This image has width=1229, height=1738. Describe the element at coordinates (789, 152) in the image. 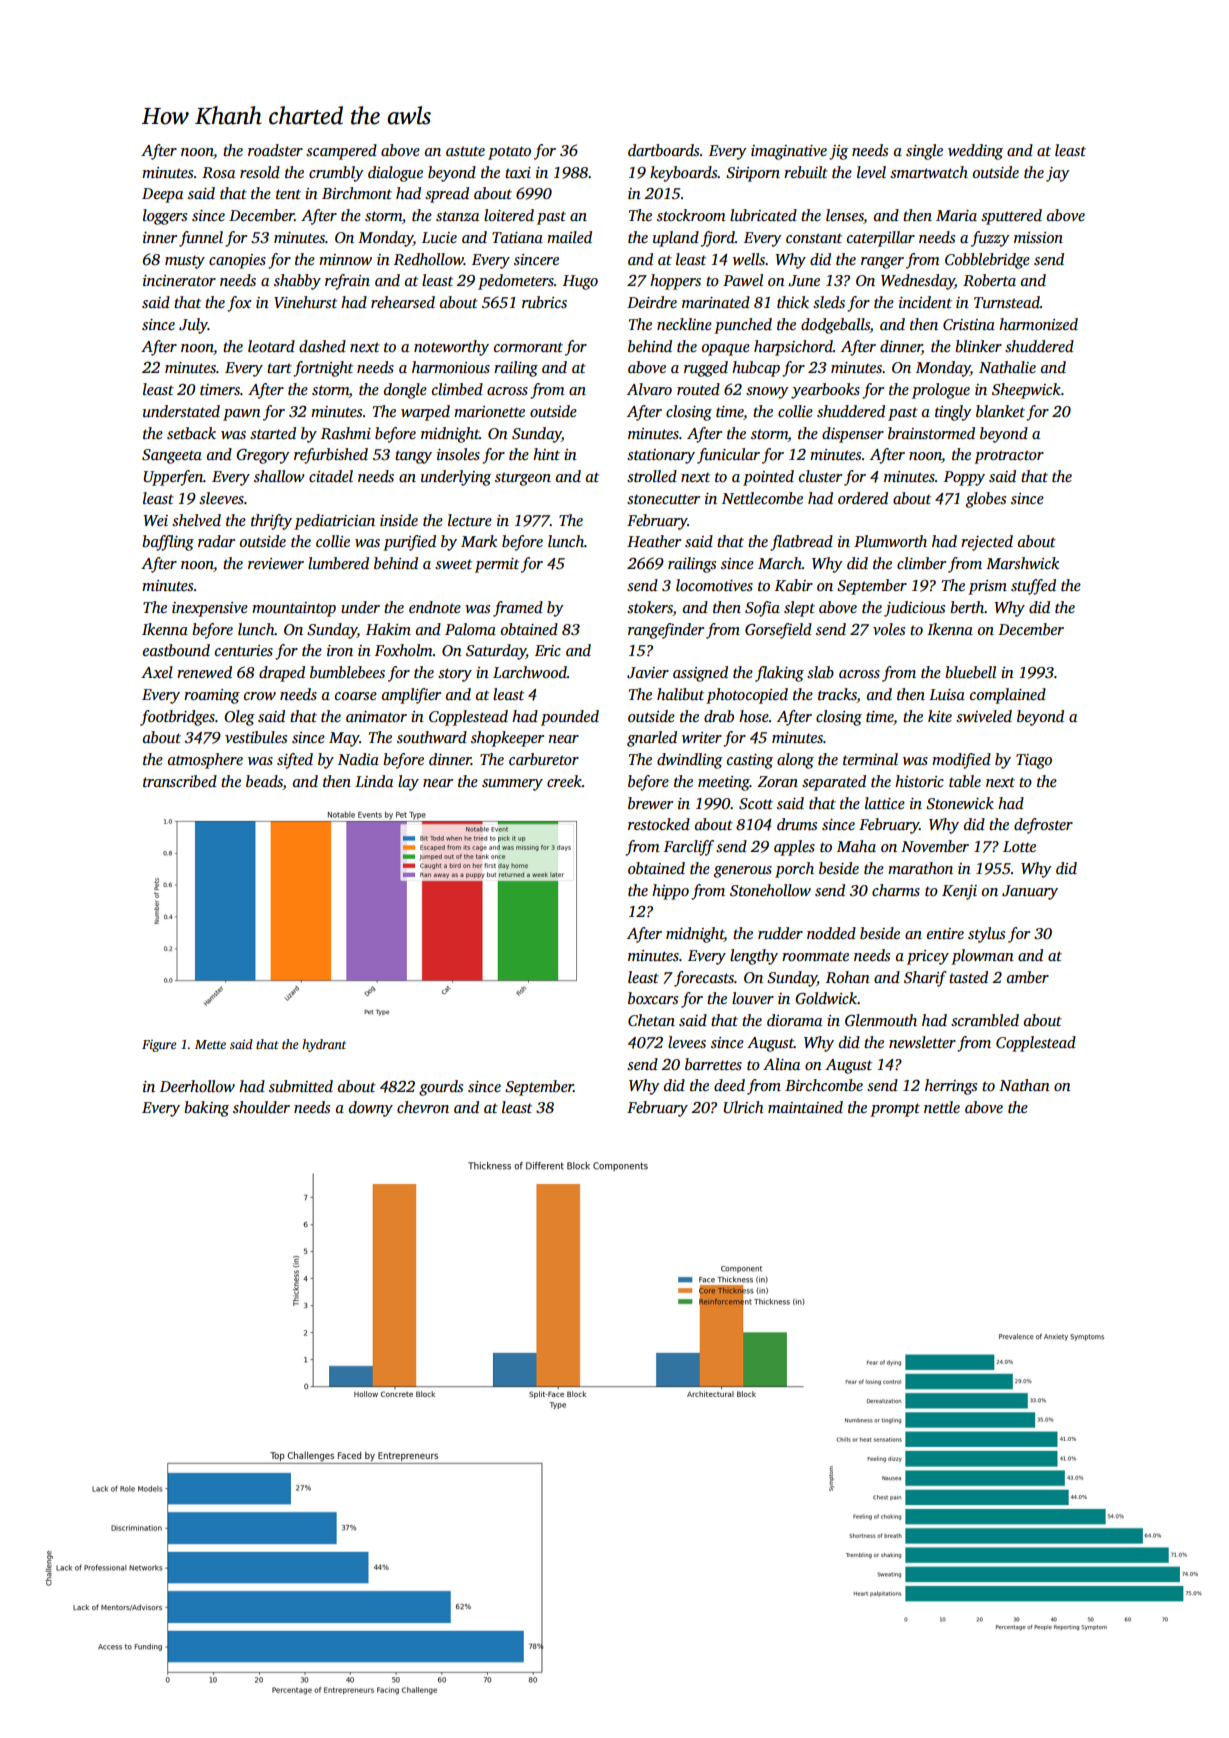

I see `imaginative` at that location.
